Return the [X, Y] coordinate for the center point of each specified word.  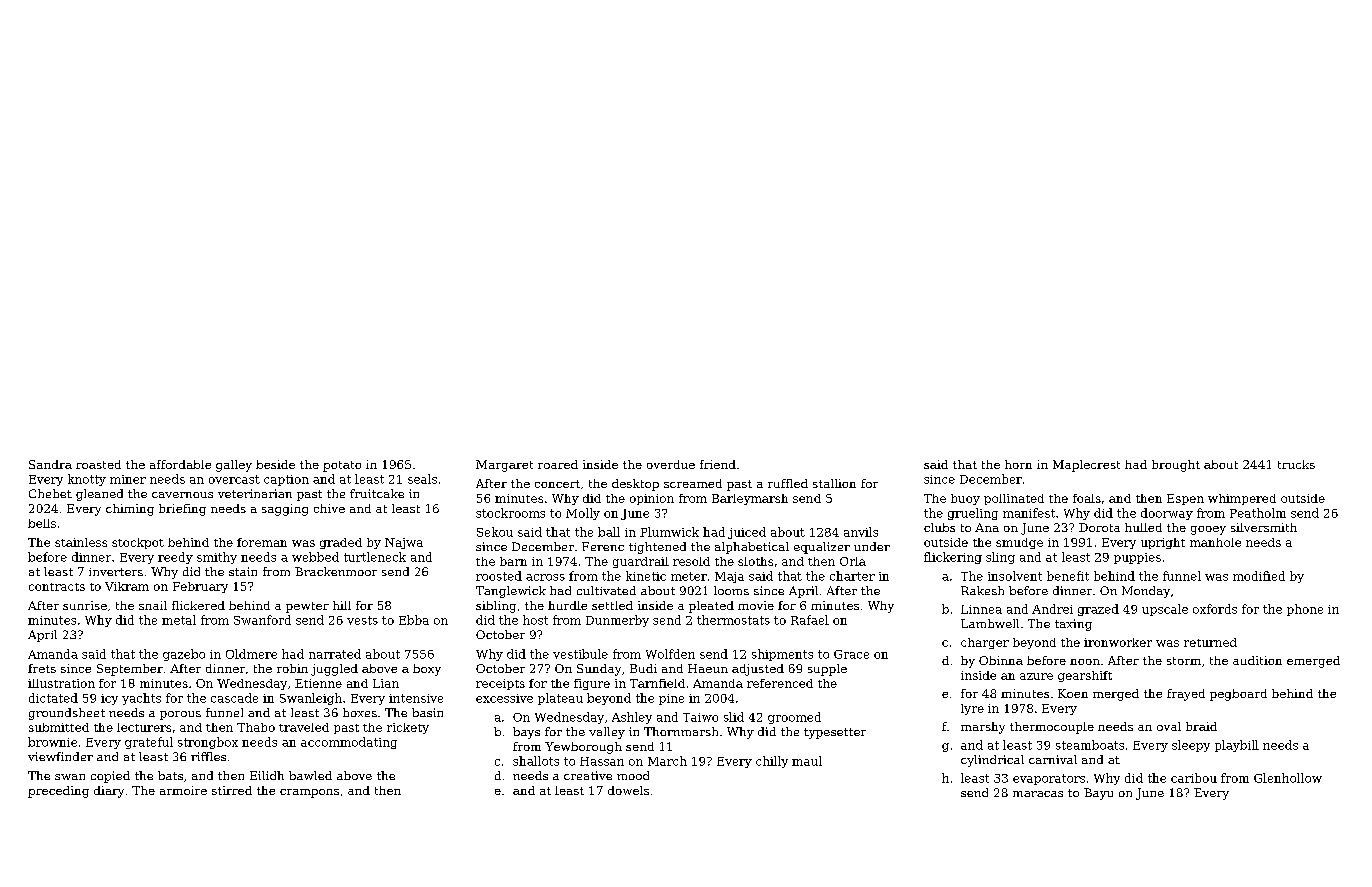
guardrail [641, 562]
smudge [1019, 543]
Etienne [318, 683]
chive [329, 508]
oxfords [1215, 609]
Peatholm [1258, 513]
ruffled [788, 483]
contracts [57, 587]
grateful [149, 743]
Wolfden [670, 654]
